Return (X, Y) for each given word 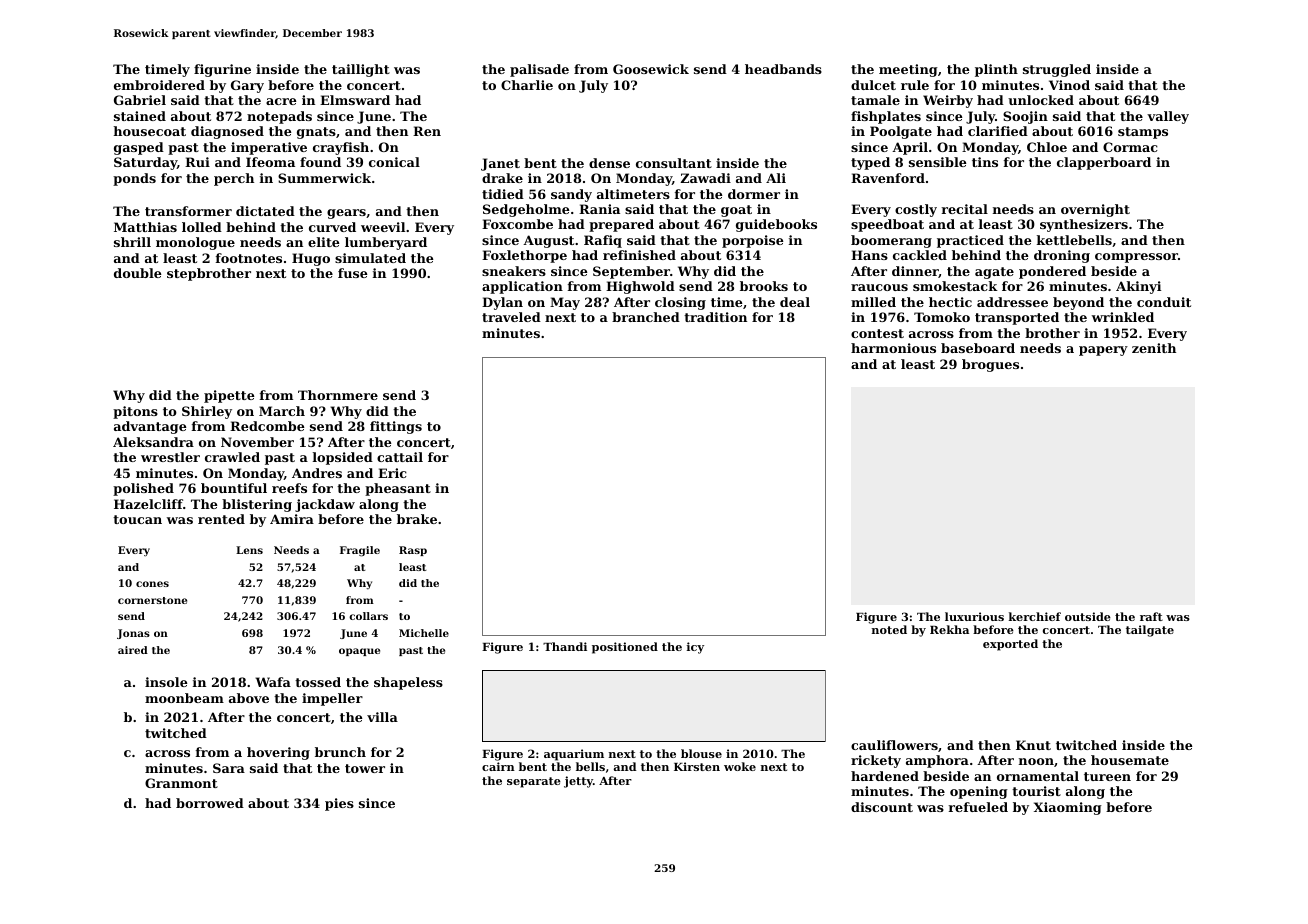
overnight (1095, 210)
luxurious (974, 616)
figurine (222, 70)
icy (695, 648)
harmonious (893, 348)
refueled (978, 807)
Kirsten (697, 766)
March (282, 411)
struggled (1057, 70)
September (631, 272)
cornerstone (152, 600)
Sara (229, 768)
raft (1151, 616)
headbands (783, 69)
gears (346, 214)
